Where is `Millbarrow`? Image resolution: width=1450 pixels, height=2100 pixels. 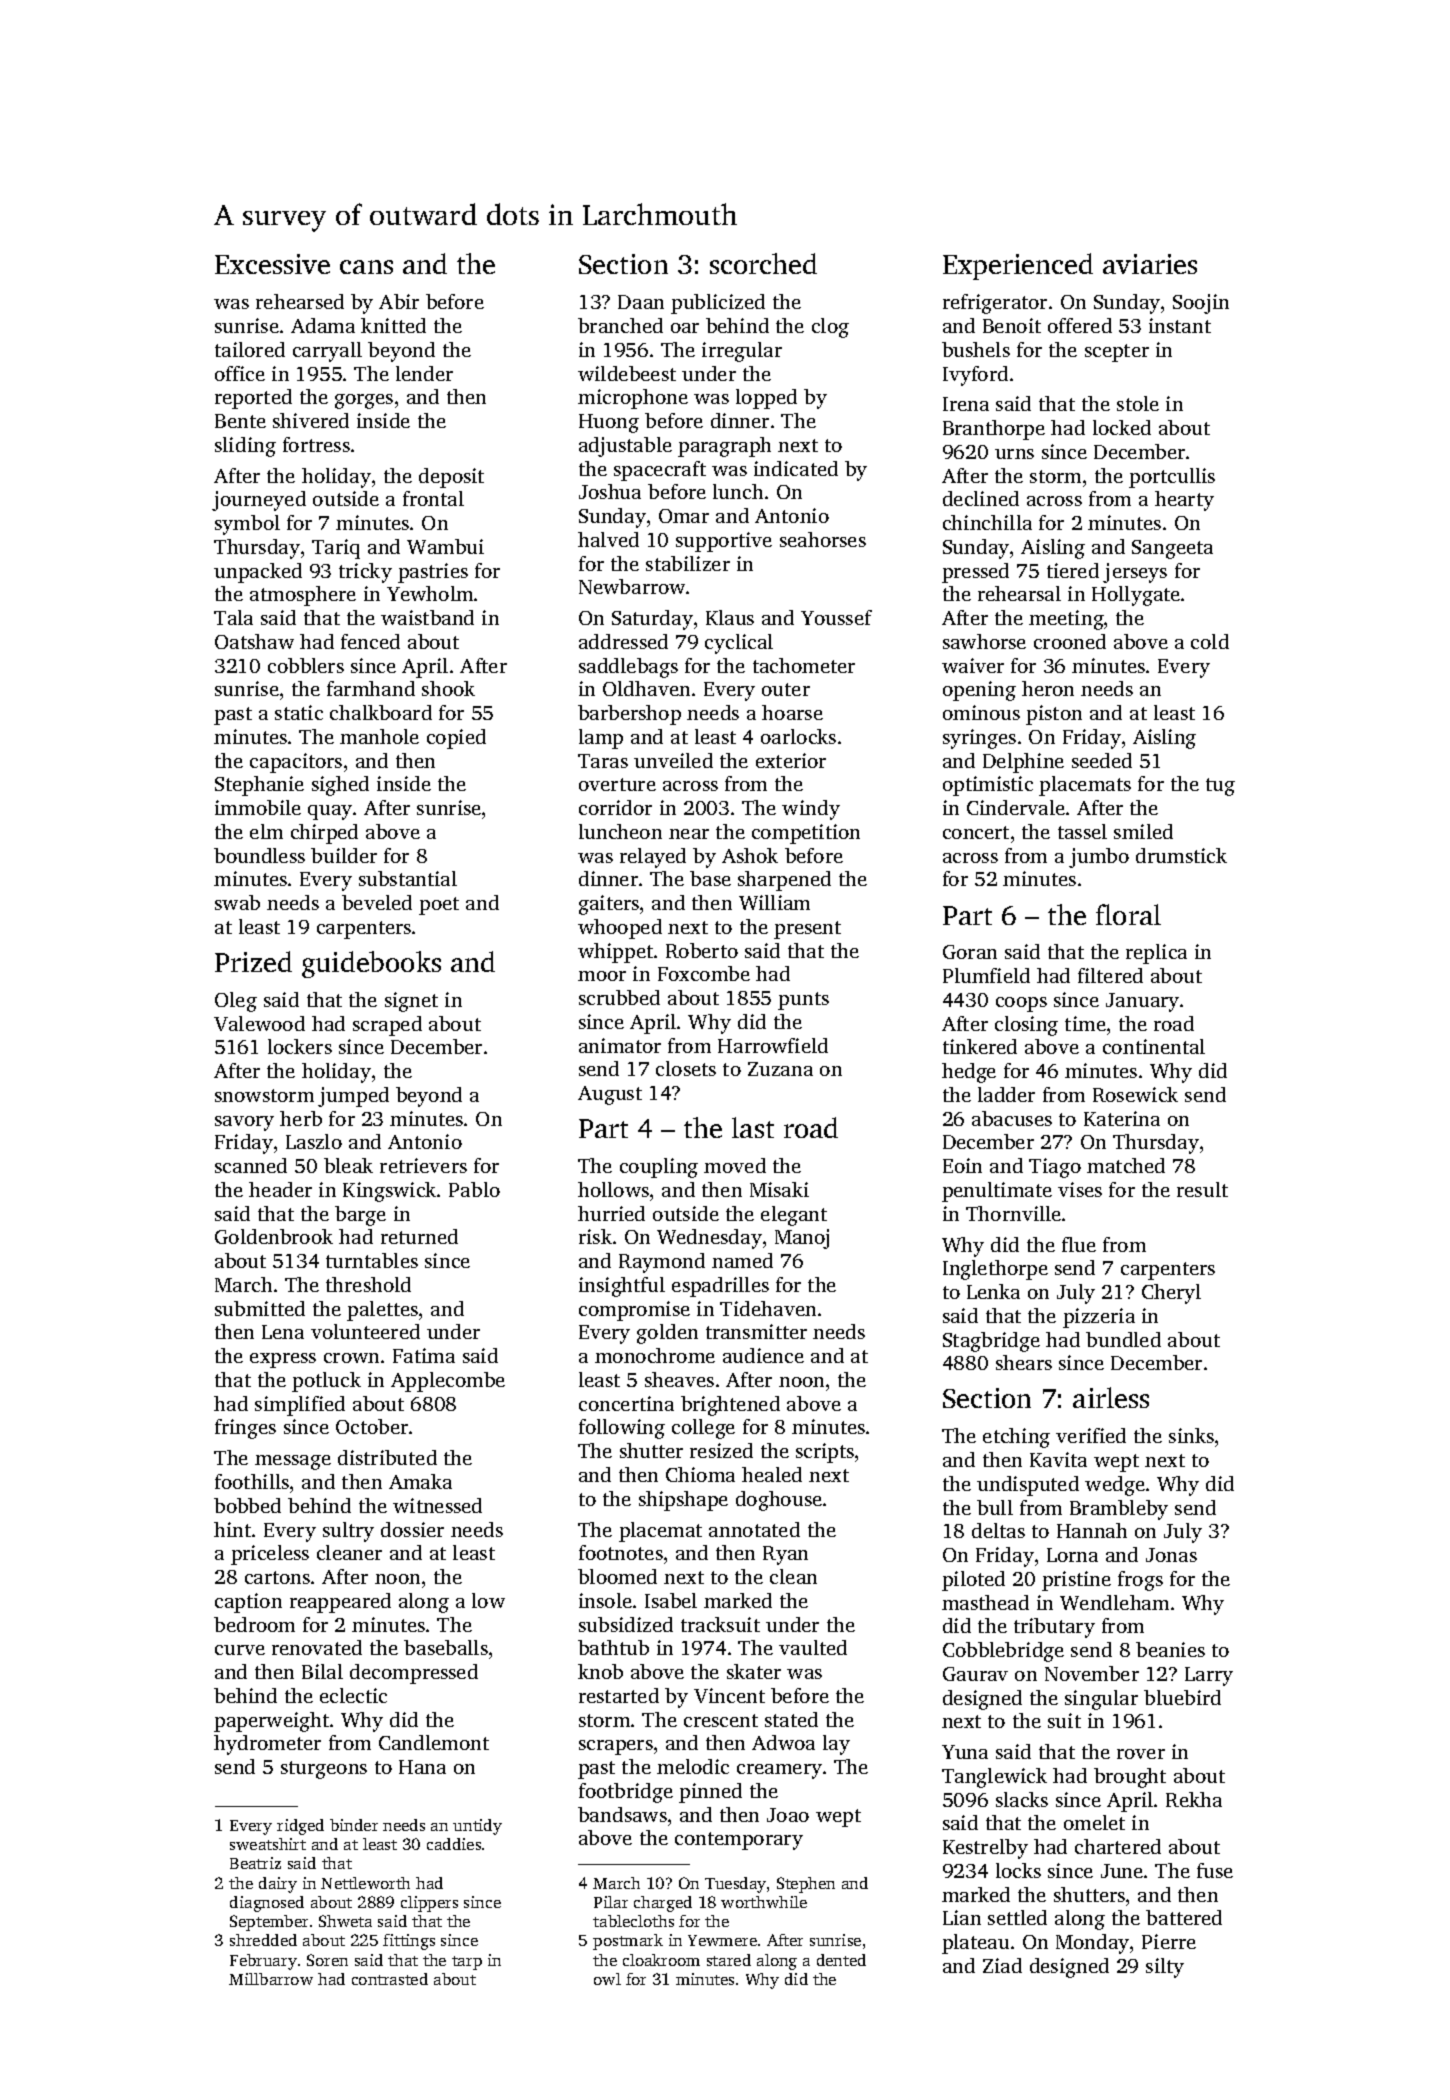
Millbarrow is located at coordinates (271, 1979).
